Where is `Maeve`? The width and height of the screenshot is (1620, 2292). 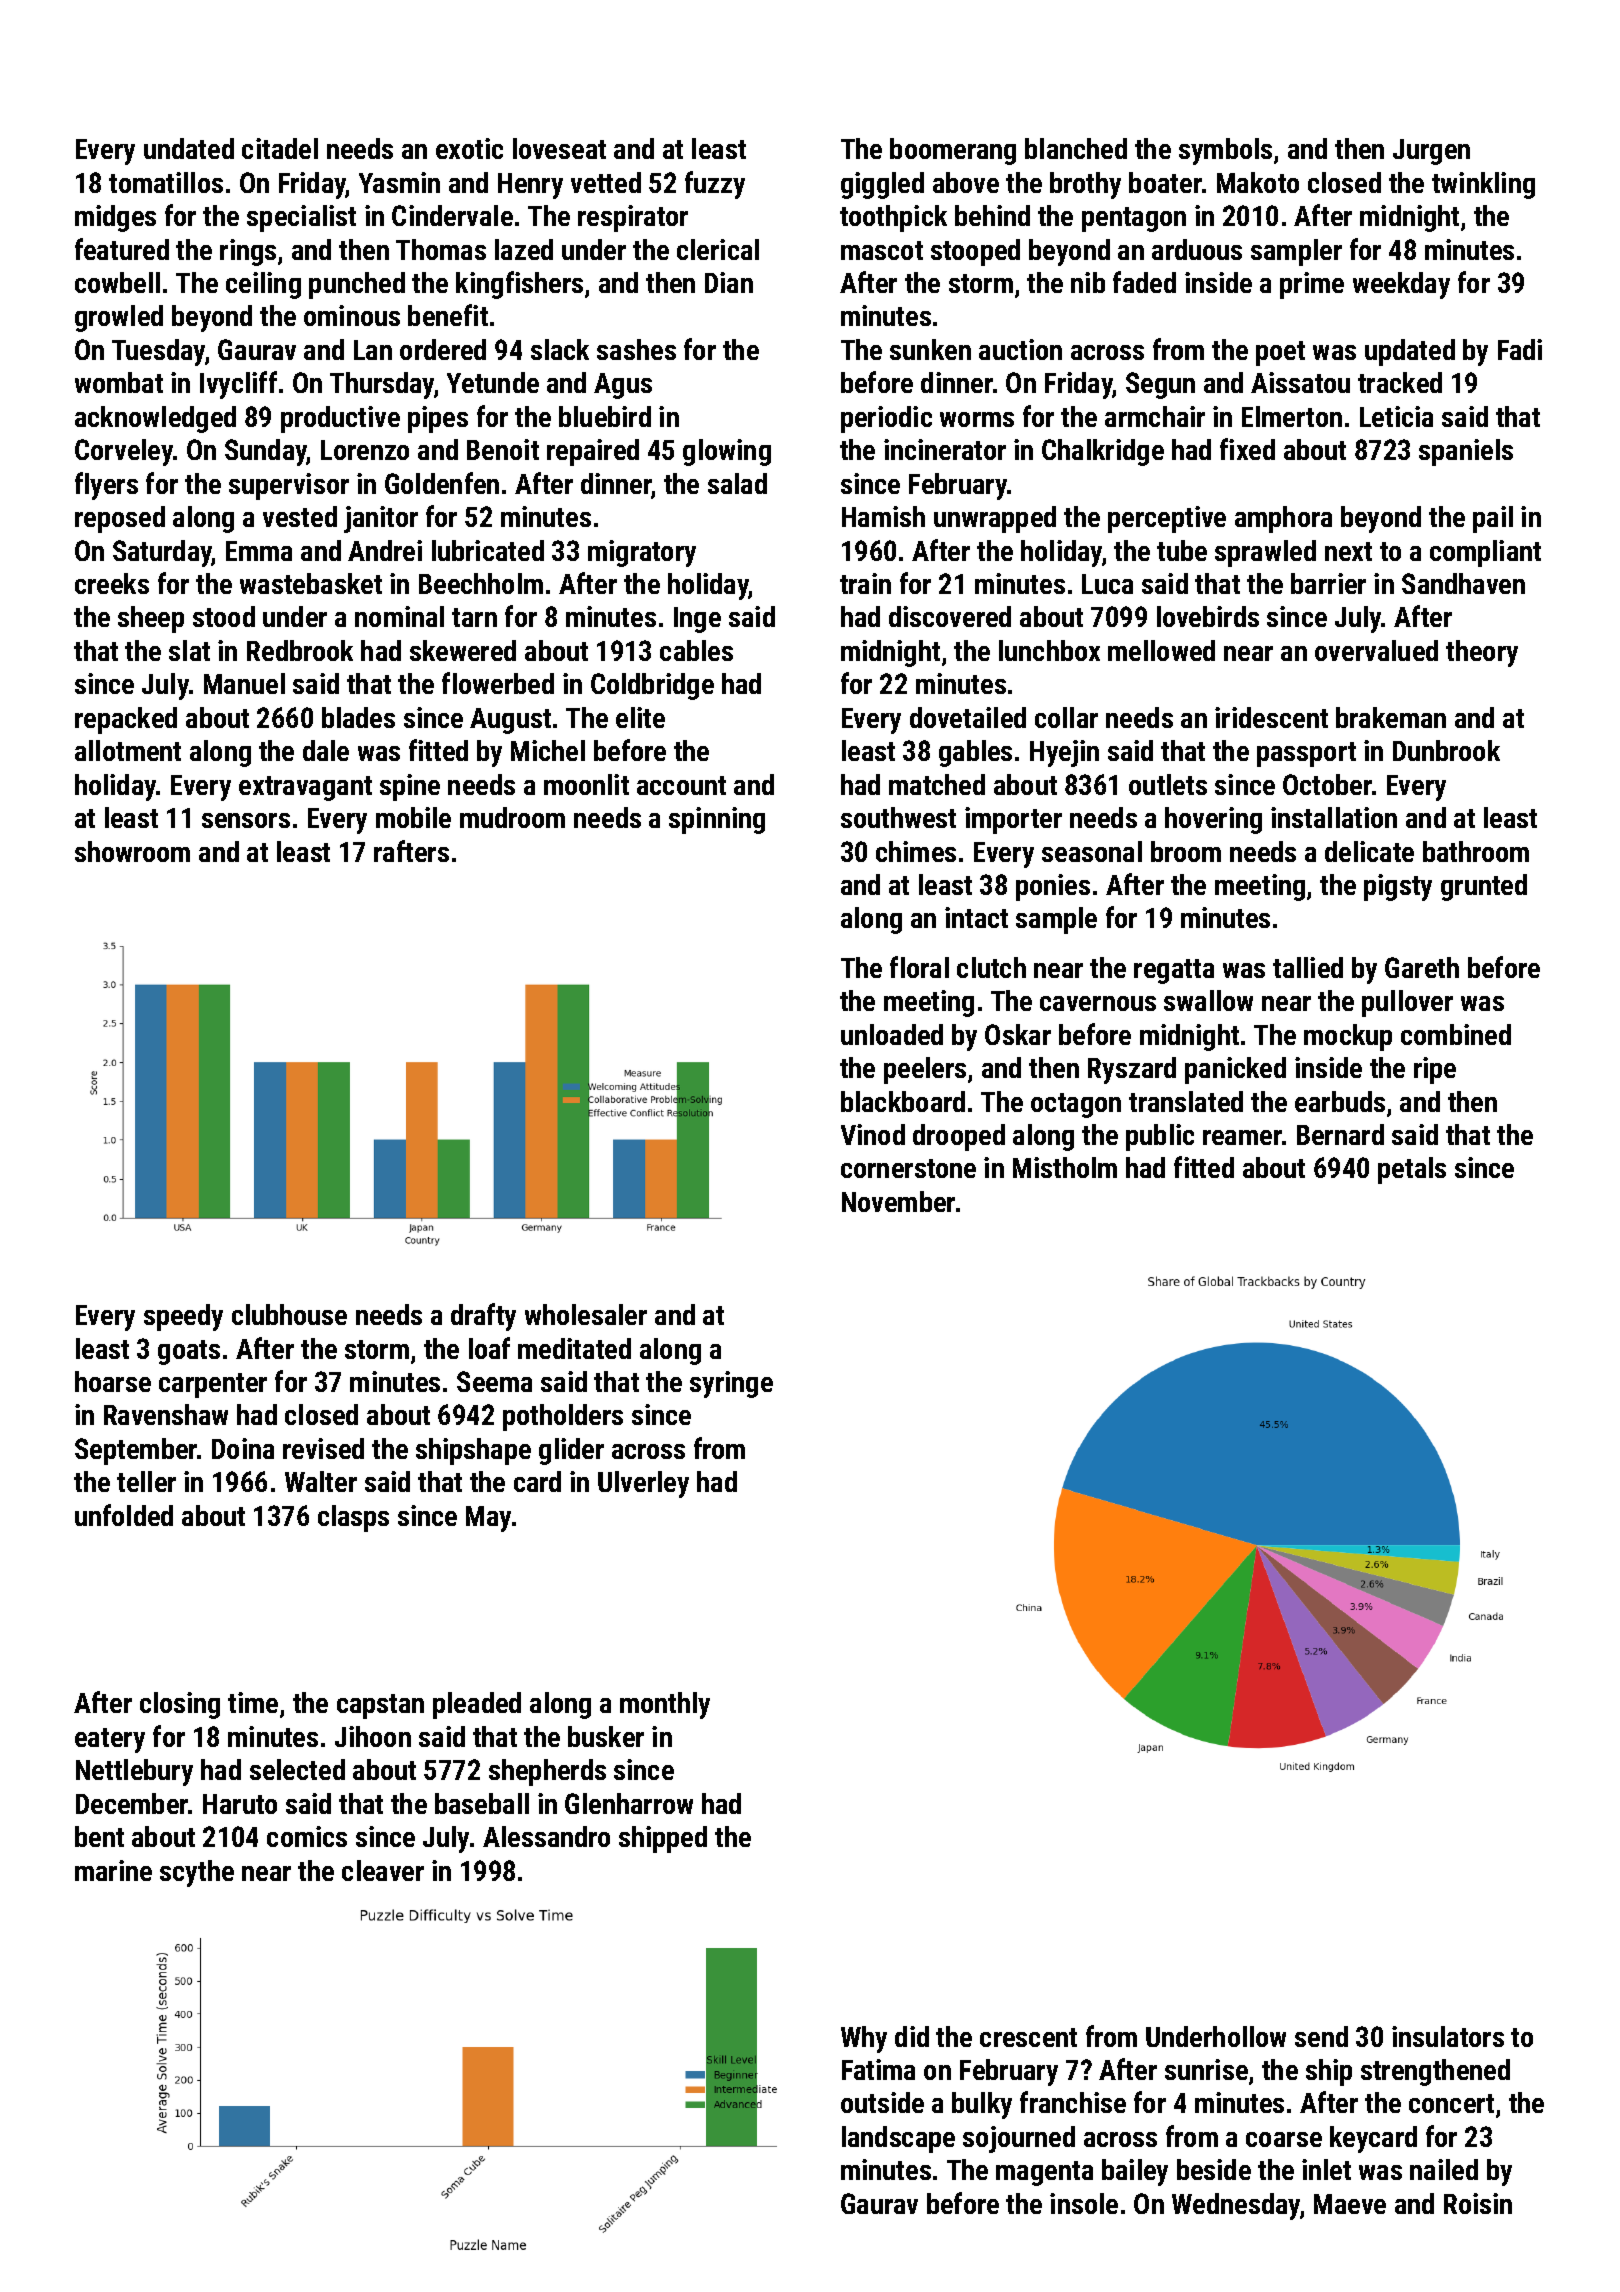 Maeve is located at coordinates (1350, 2204).
